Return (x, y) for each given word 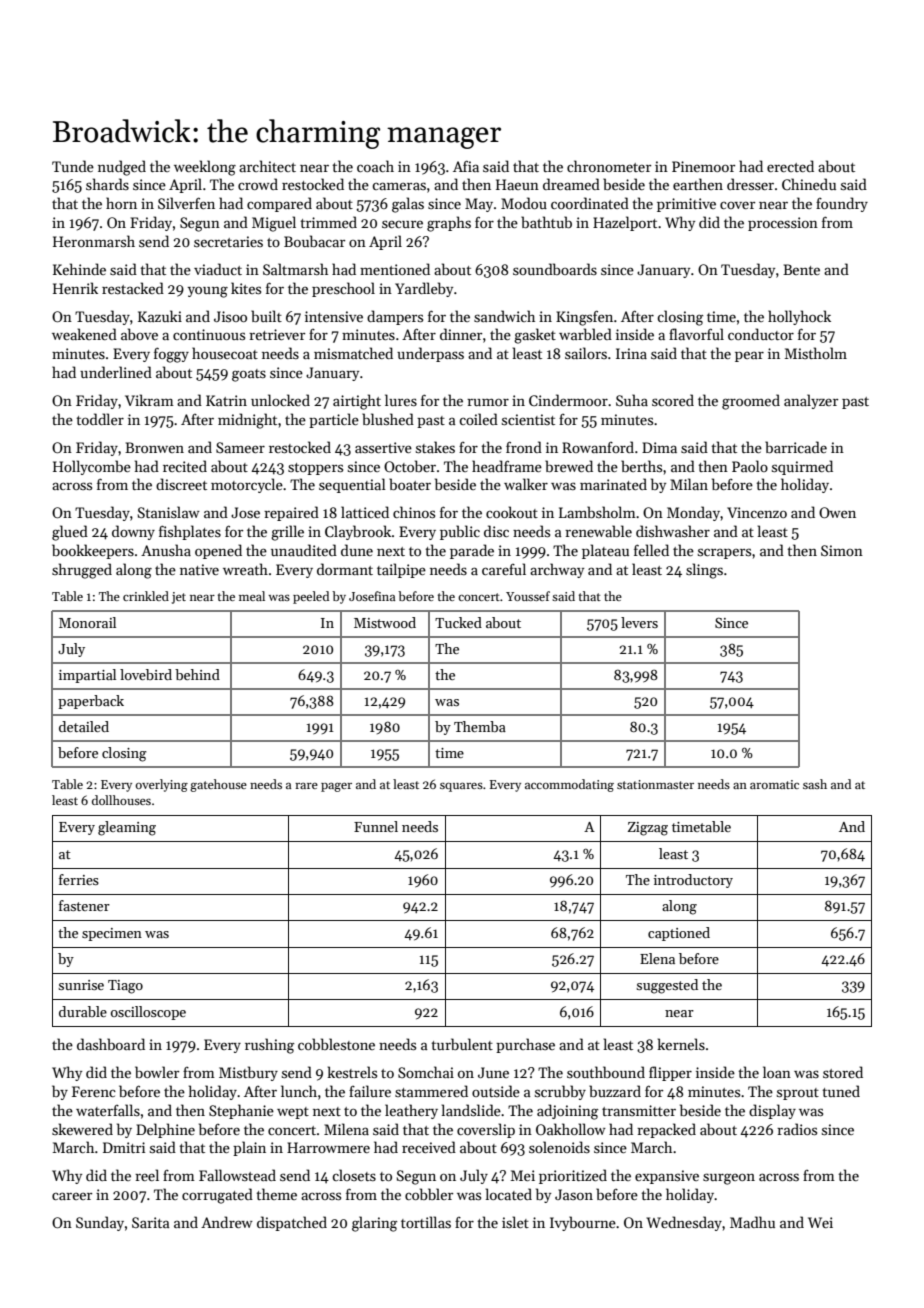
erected (790, 166)
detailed (84, 726)
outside (496, 1091)
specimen (112, 934)
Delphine (165, 1130)
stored (843, 1072)
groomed (751, 402)
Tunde (73, 166)
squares (461, 787)
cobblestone (336, 1044)
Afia (466, 166)
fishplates (190, 532)
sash (815, 784)
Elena (657, 958)
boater (410, 484)
